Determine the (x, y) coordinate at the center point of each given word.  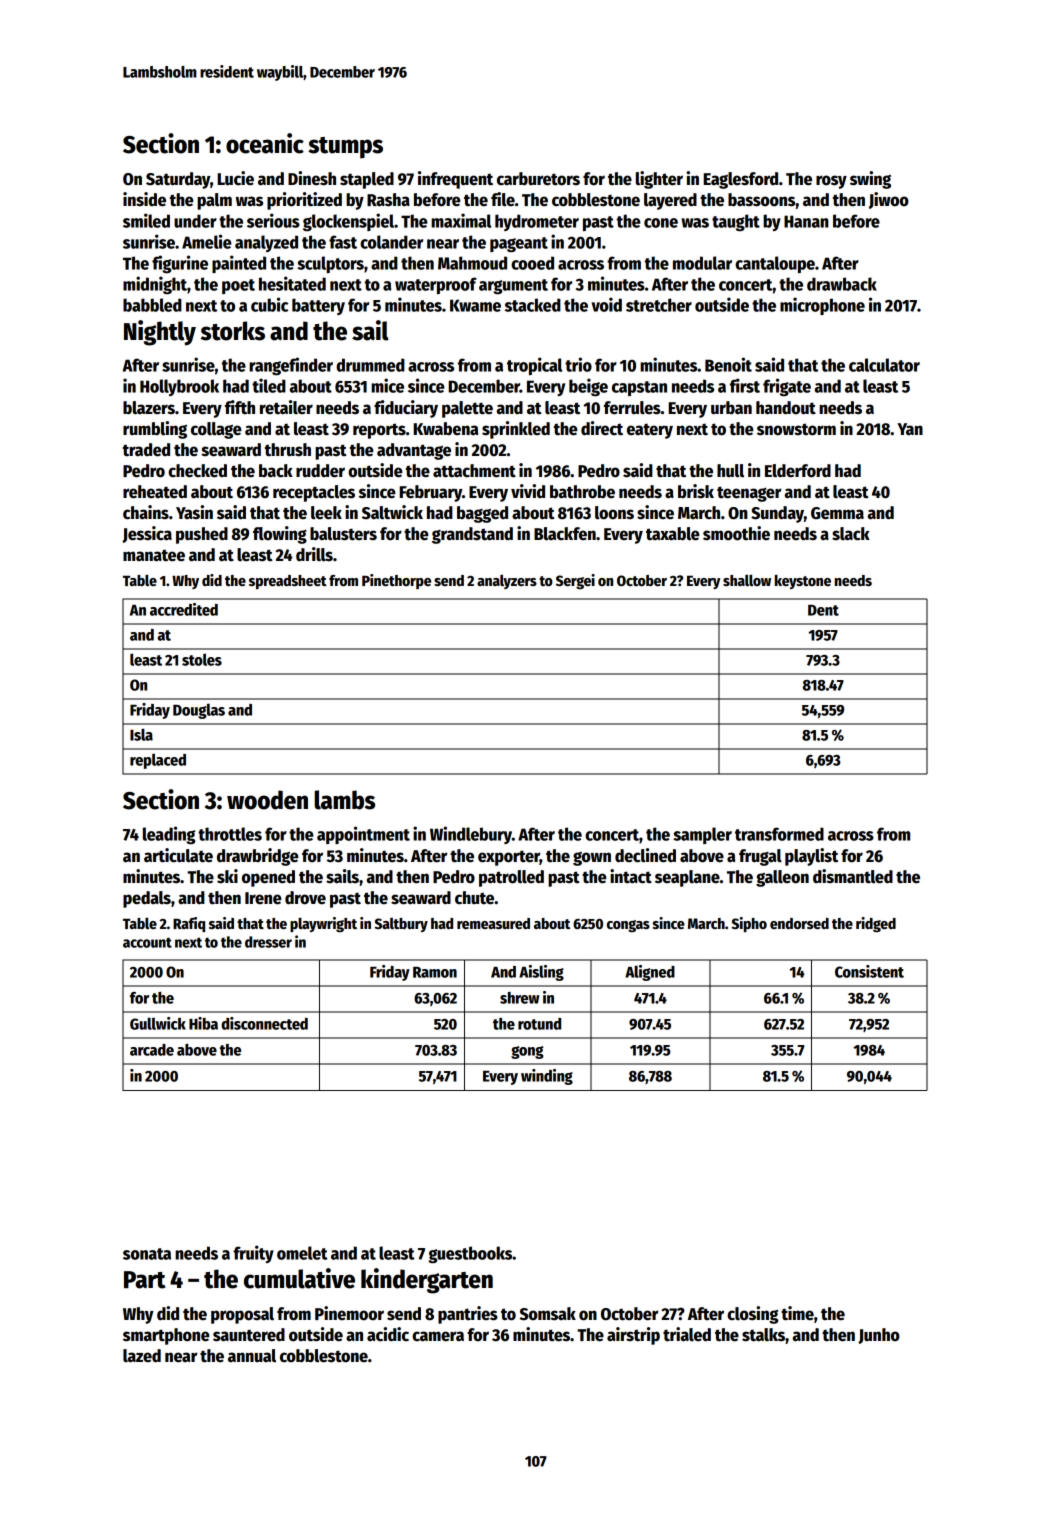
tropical (534, 366)
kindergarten (427, 1281)
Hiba (203, 1023)
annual (252, 1356)
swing (870, 180)
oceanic (265, 143)
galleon (782, 878)
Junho (879, 1336)
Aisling (541, 973)
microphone (822, 306)
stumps (345, 148)
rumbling (155, 430)
